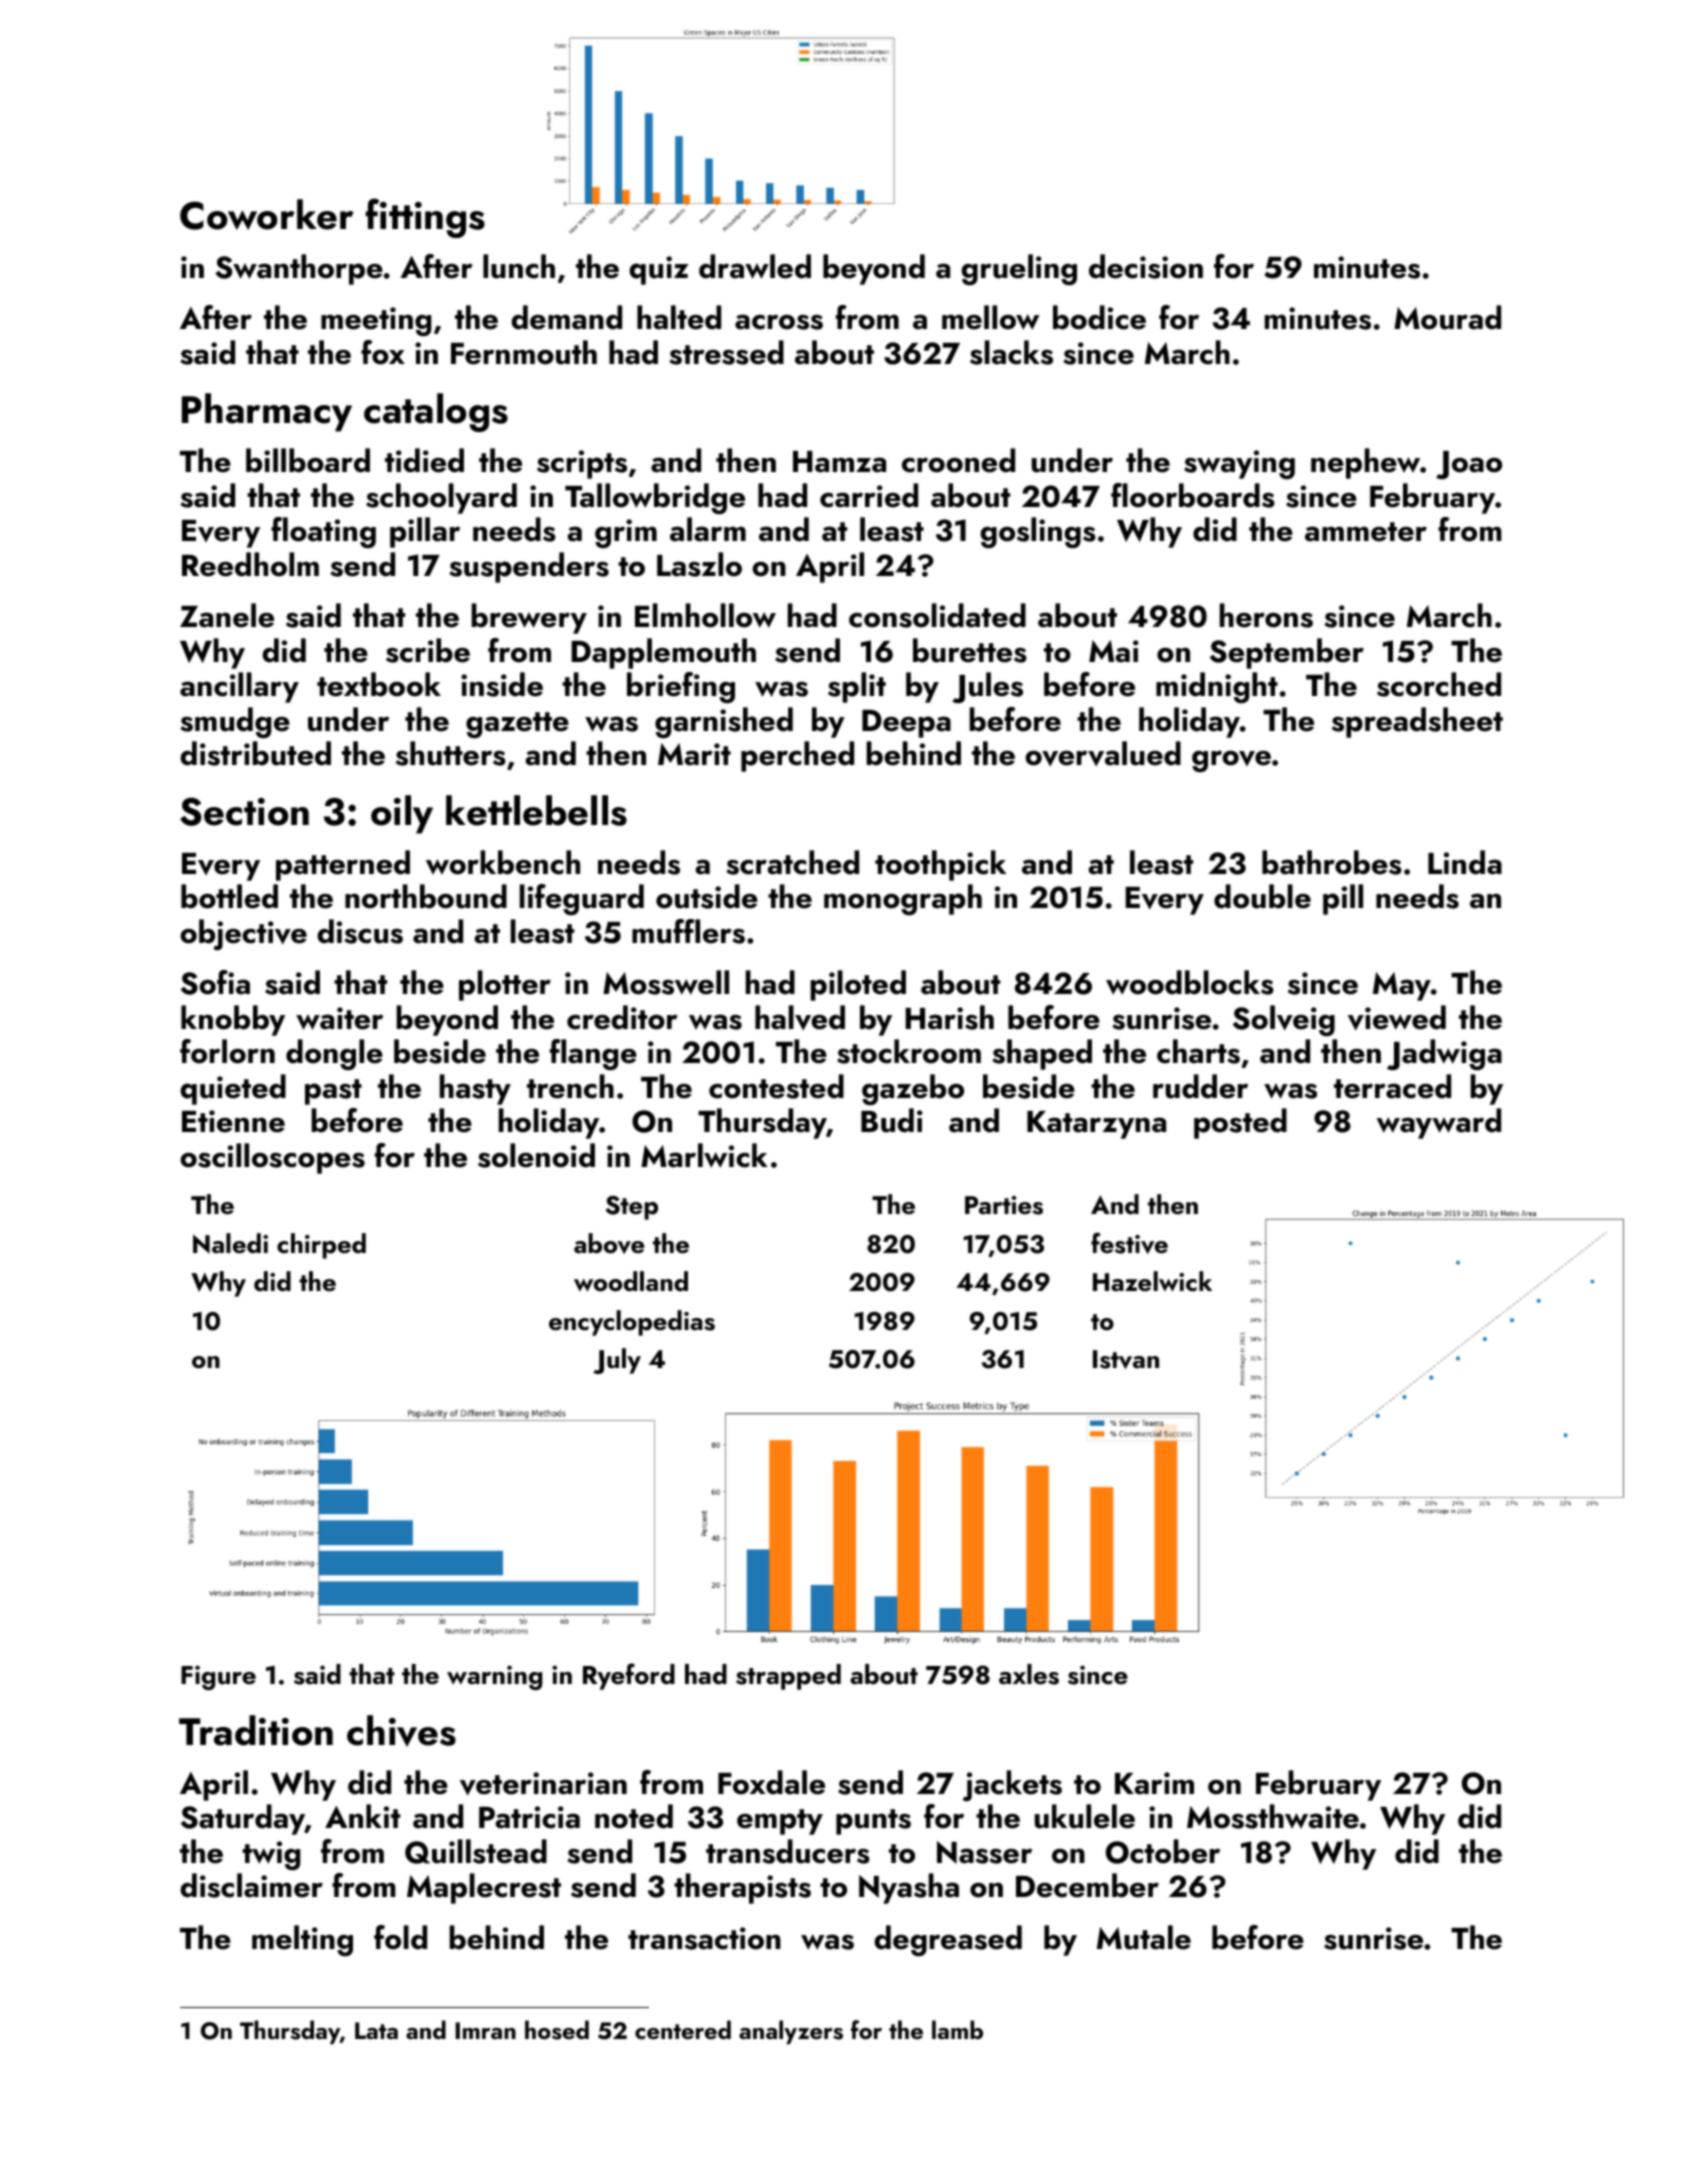 The height and width of the document is (2178, 1683). Describe the element at coordinates (436, 412) in the document. I see `catalogs` at that location.
